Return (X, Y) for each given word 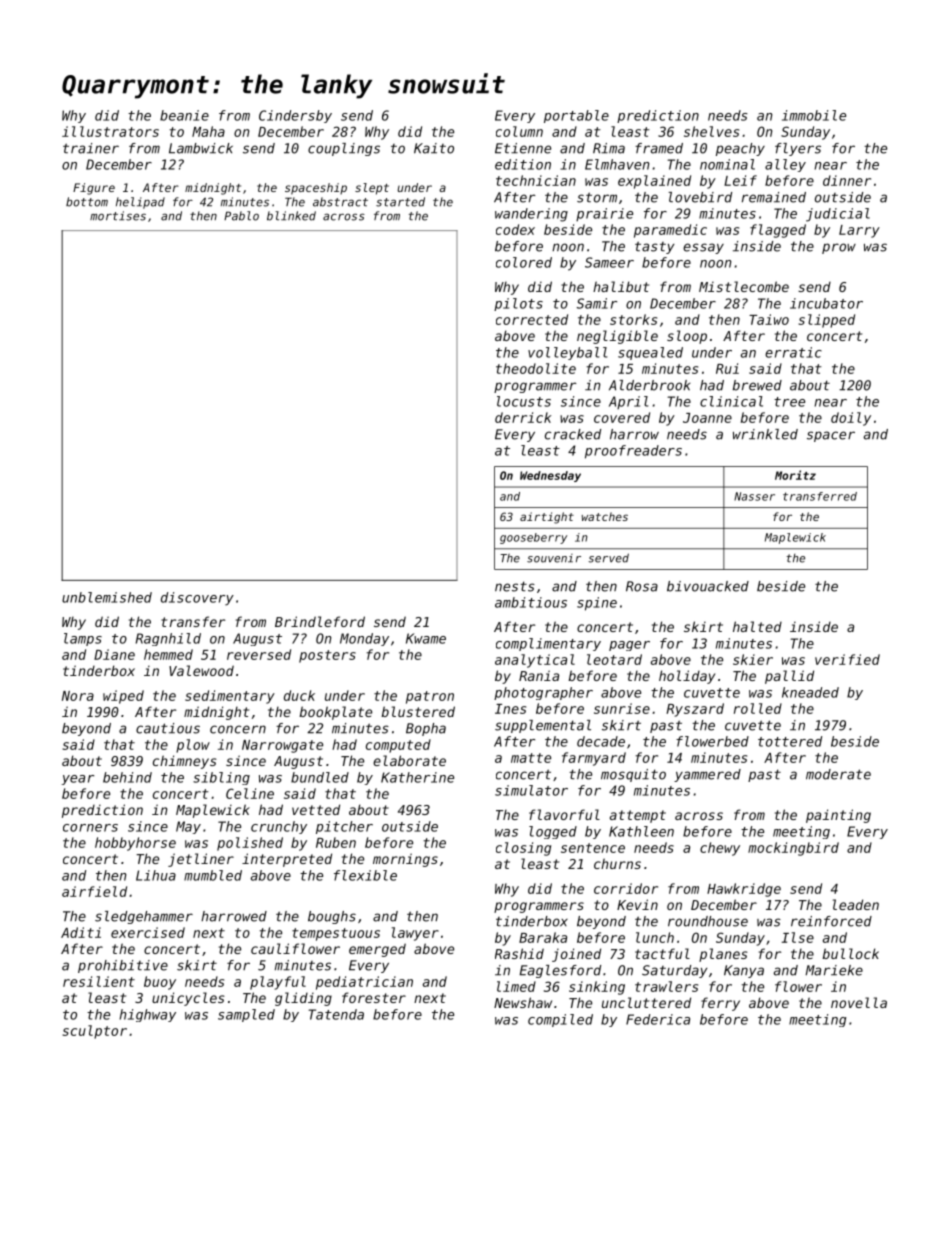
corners (90, 828)
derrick (523, 417)
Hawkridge (744, 890)
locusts (524, 401)
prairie (604, 214)
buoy (160, 983)
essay (703, 248)
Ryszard (695, 710)
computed (398, 746)
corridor (626, 888)
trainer (91, 148)
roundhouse (708, 921)
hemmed (168, 654)
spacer (831, 436)
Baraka (543, 937)
